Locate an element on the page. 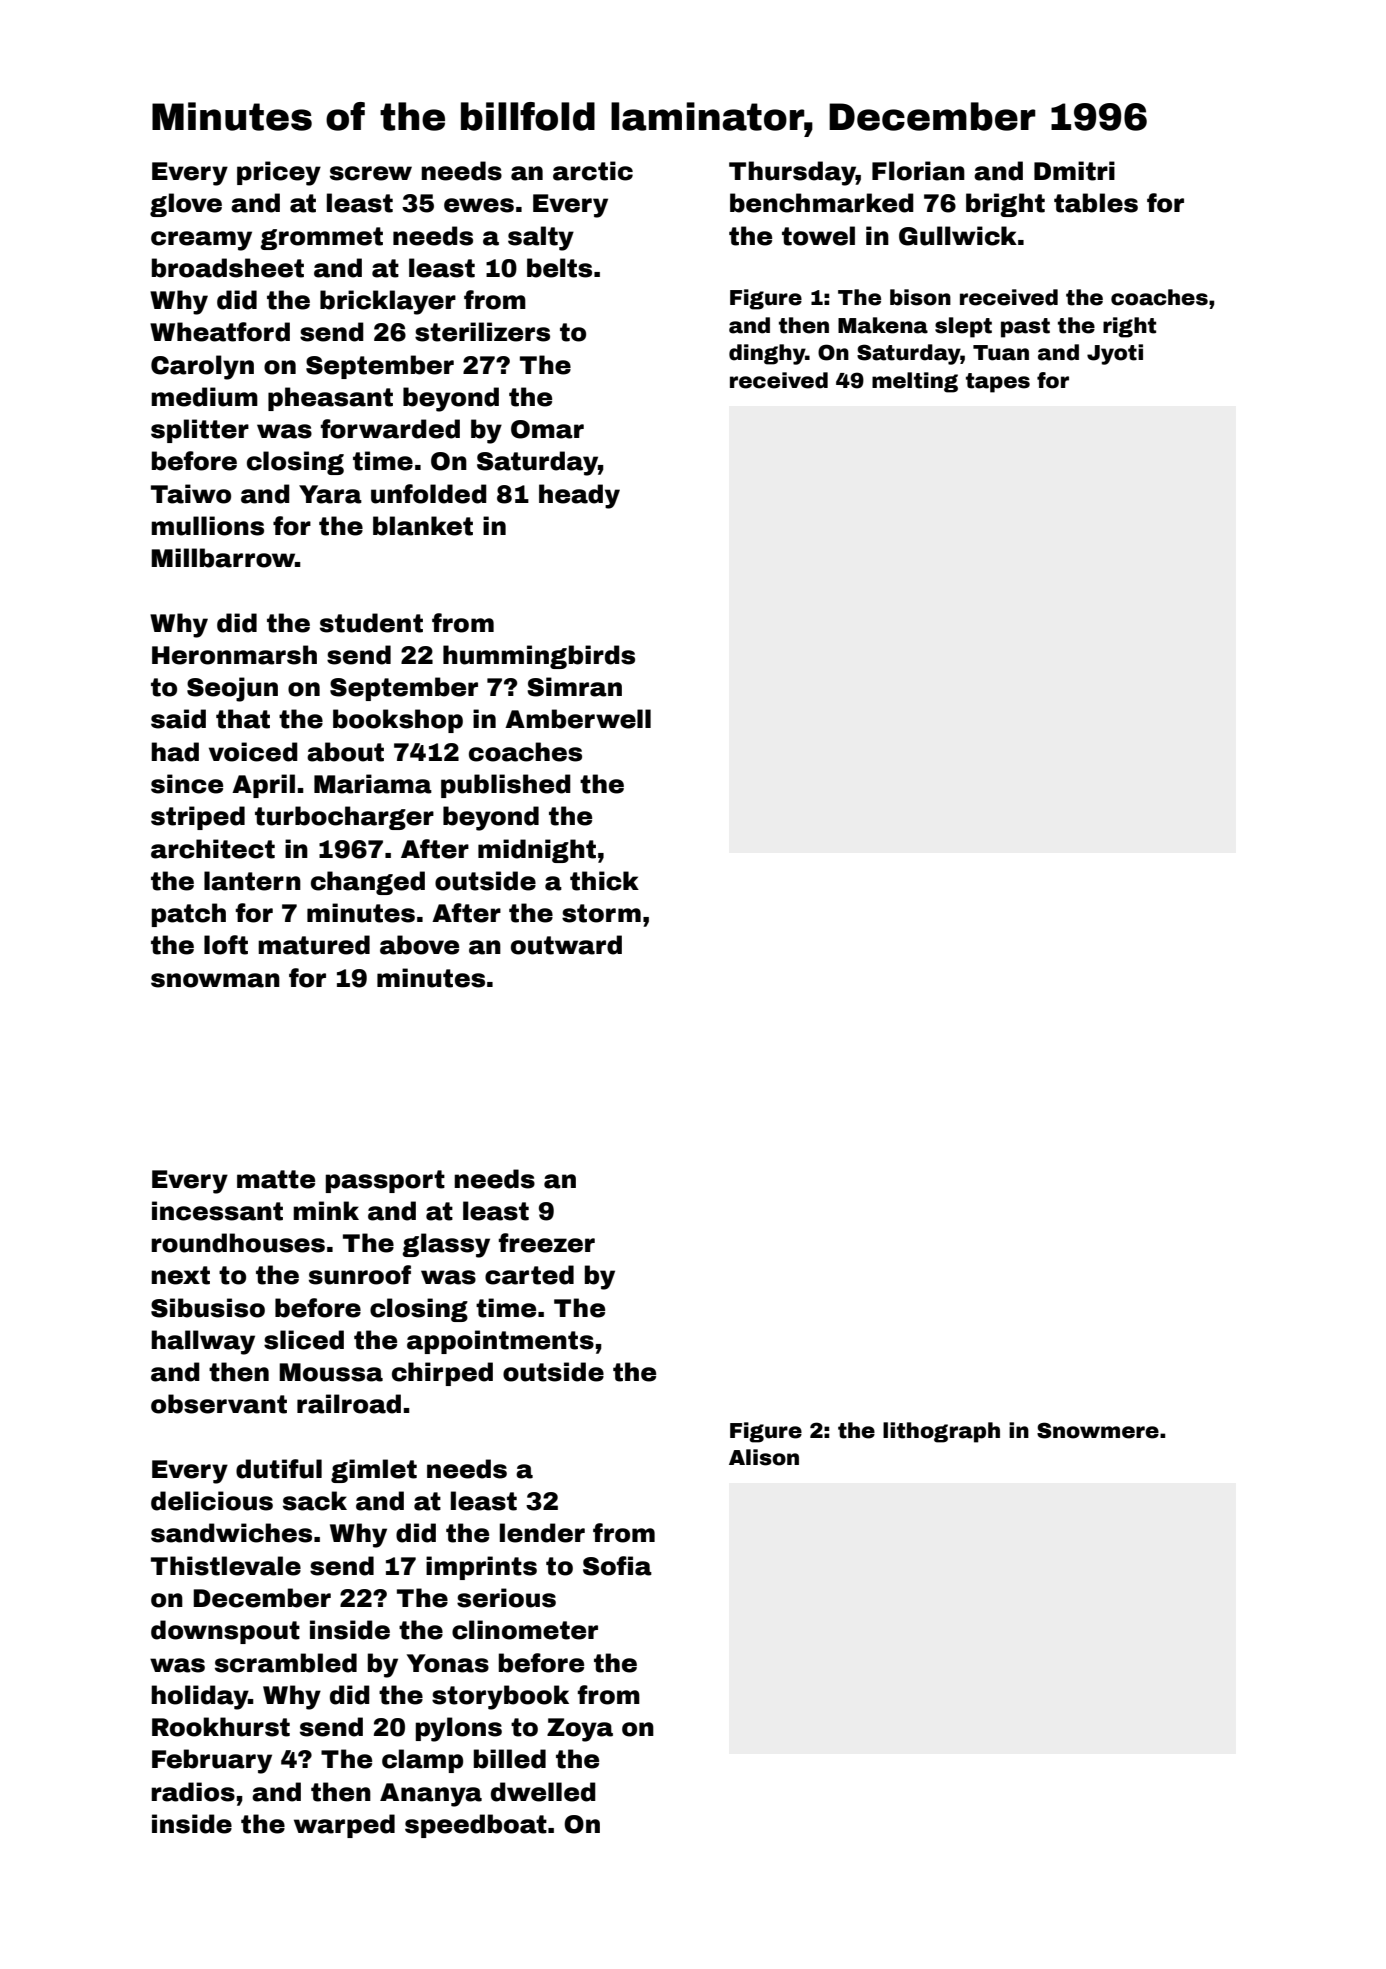 The width and height of the document is (1386, 1969). warped is located at coordinates (344, 1826).
